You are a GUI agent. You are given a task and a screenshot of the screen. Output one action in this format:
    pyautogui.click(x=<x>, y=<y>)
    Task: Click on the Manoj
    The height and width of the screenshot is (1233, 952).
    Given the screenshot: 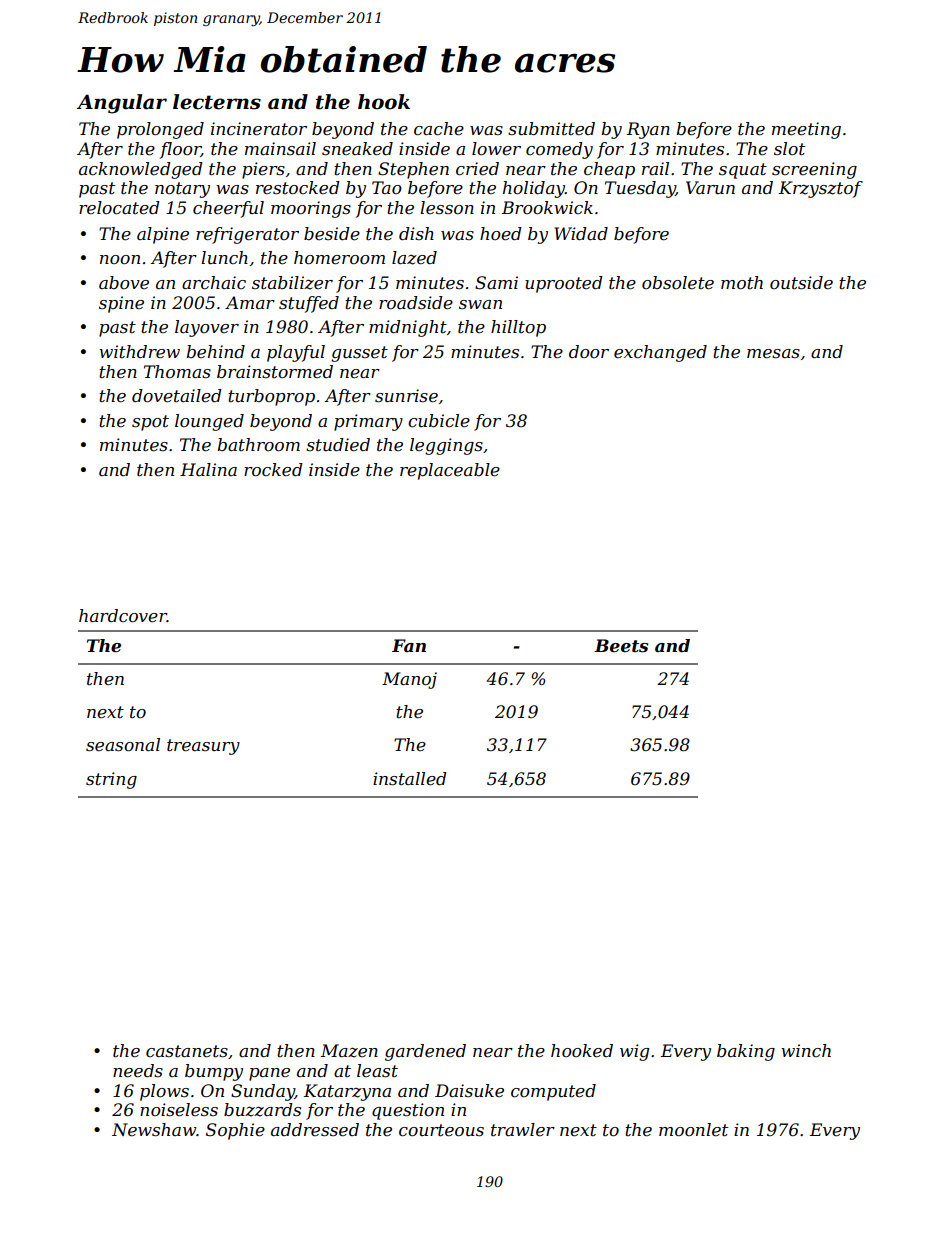 What is the action you would take?
    pyautogui.click(x=409, y=680)
